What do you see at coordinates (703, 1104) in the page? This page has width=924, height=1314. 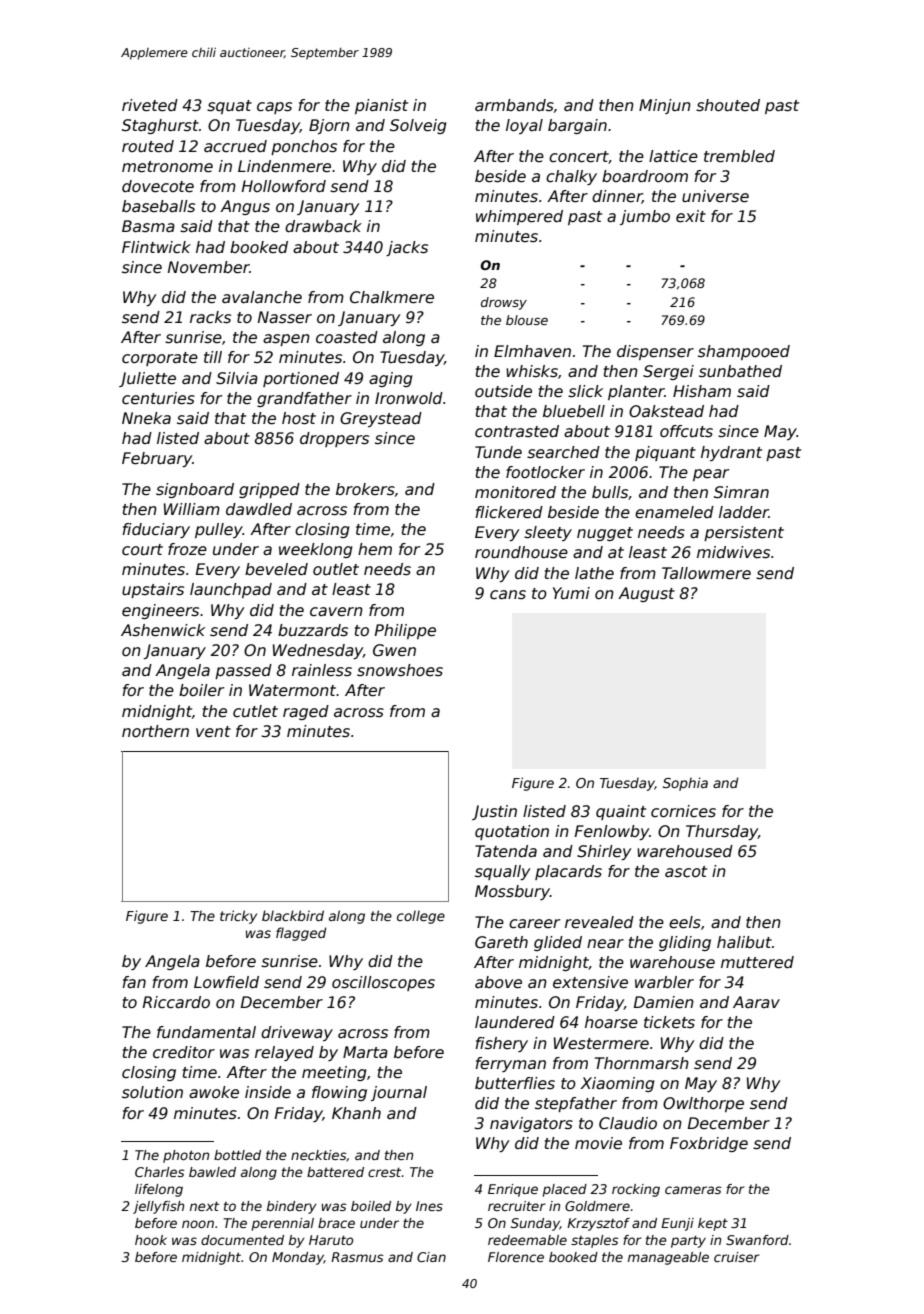 I see `Owlthorpe` at bounding box center [703, 1104].
